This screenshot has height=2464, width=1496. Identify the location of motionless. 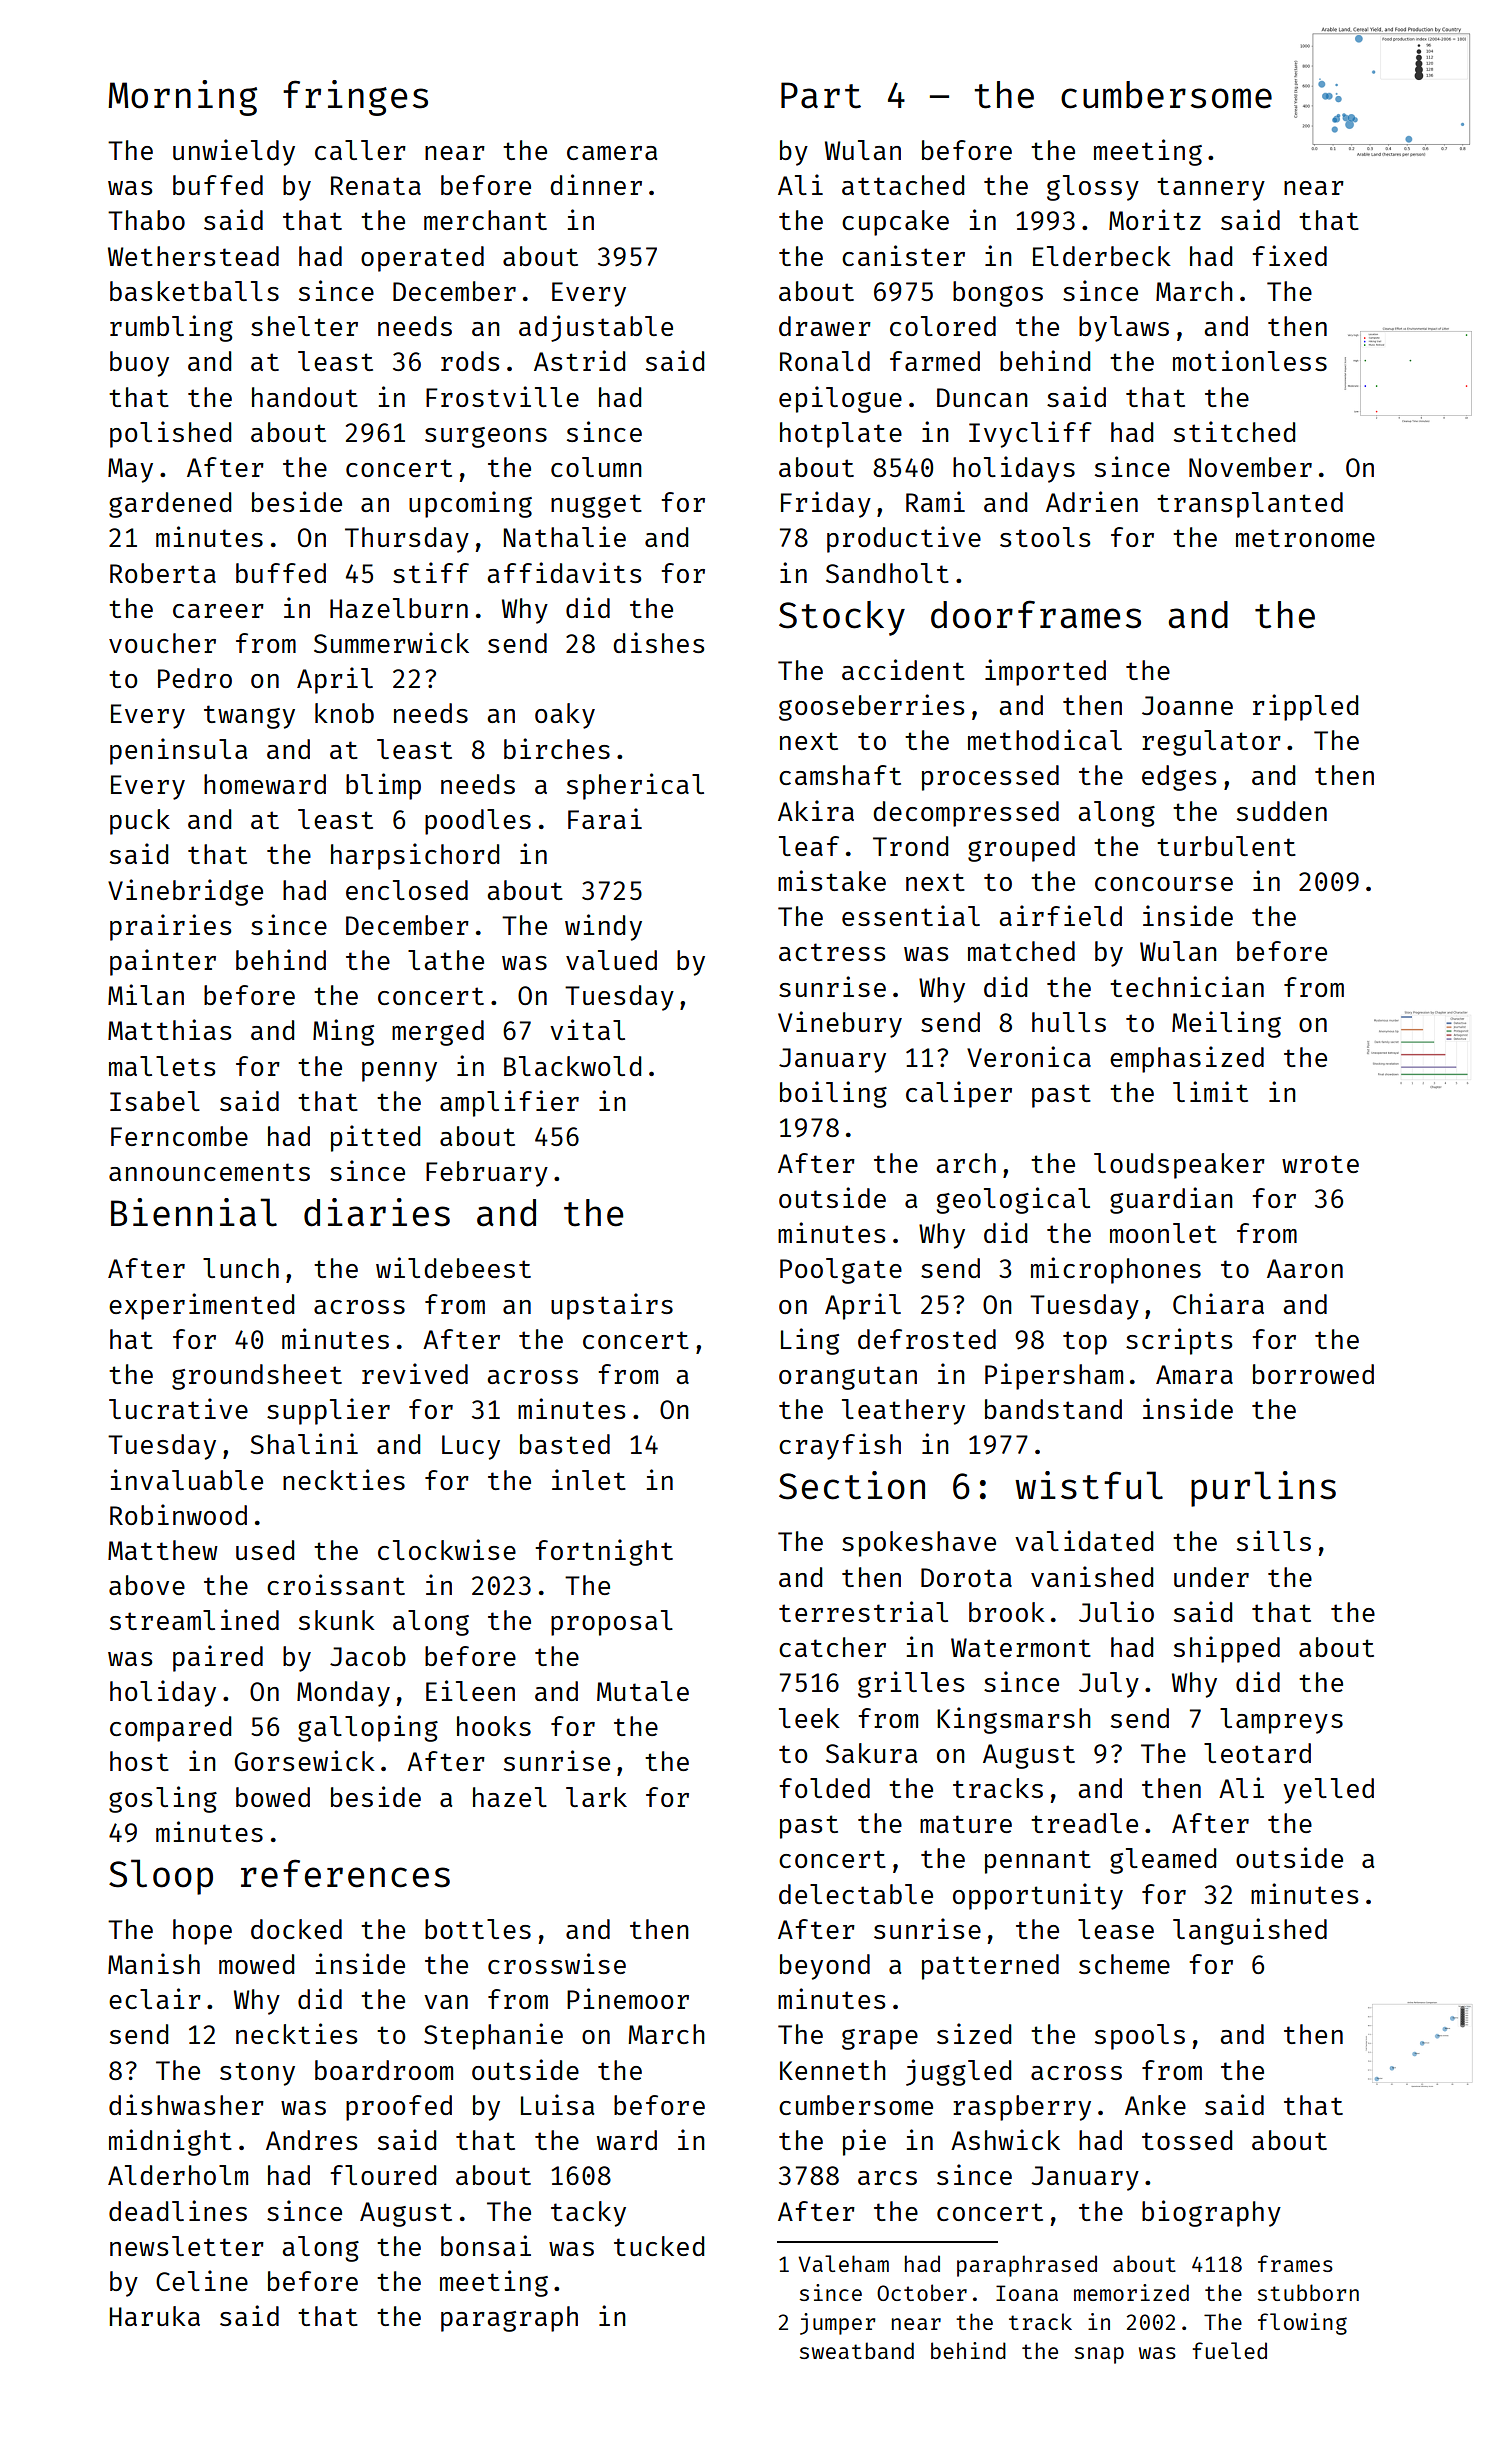
(1250, 360).
